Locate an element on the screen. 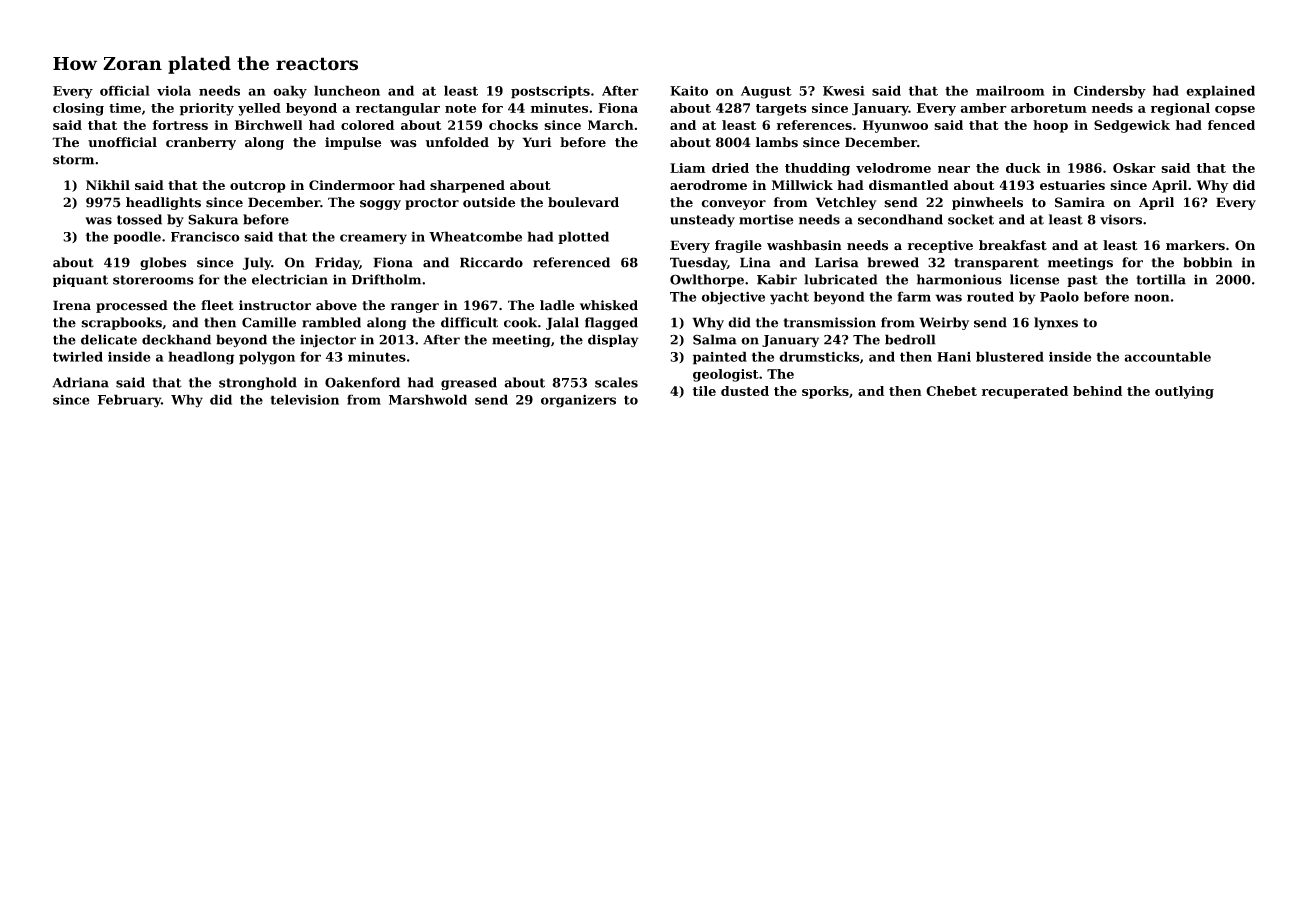 This screenshot has height=924, width=1308. mortise is located at coordinates (766, 219).
